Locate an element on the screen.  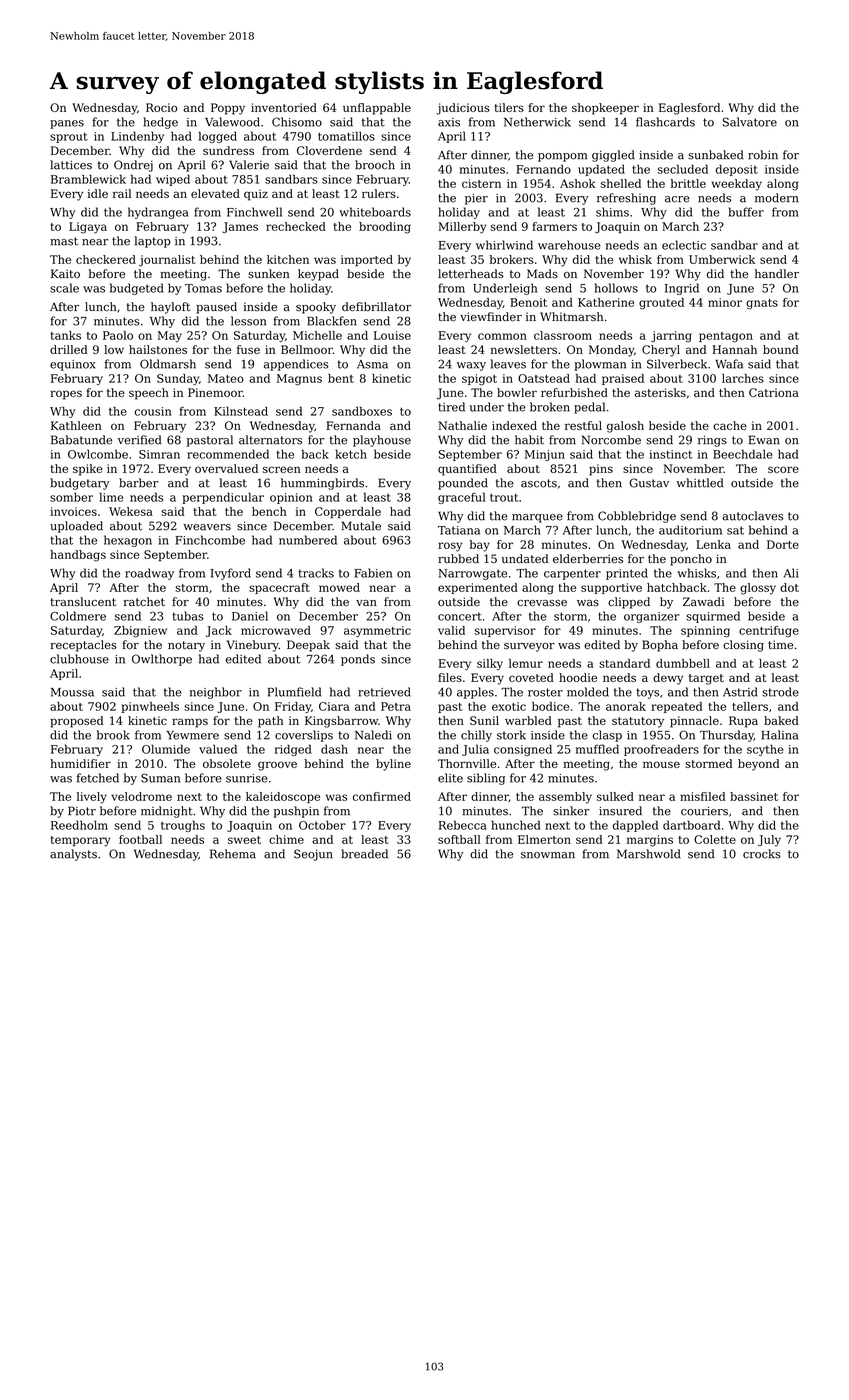
rail is located at coordinates (122, 193).
